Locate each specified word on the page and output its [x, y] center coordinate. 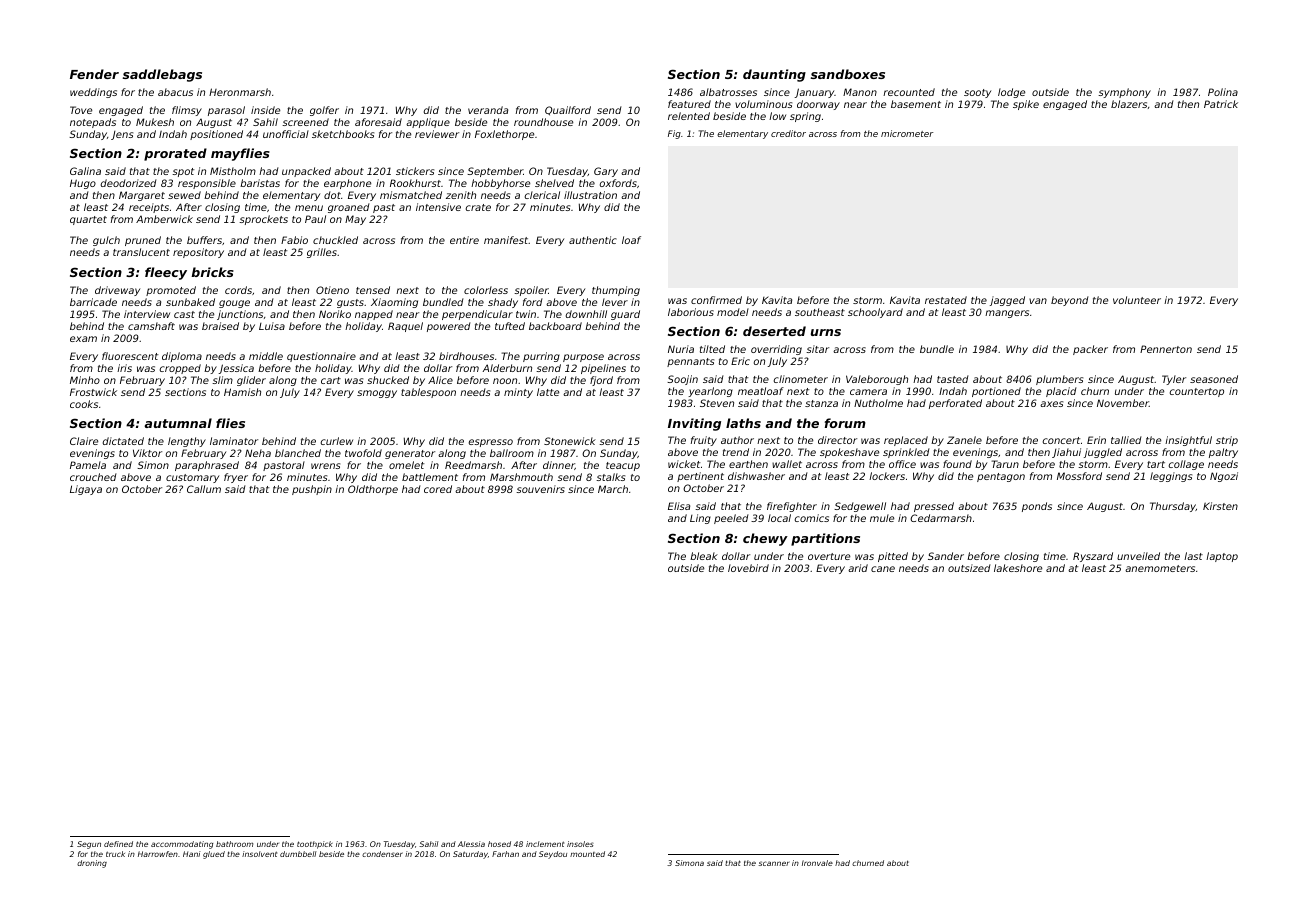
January [814, 93]
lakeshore [1018, 568]
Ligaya [86, 490]
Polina [1223, 92]
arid [858, 568]
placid [1061, 392]
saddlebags [162, 75]
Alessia [471, 844]
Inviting [694, 424]
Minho [85, 380]
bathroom [234, 844]
